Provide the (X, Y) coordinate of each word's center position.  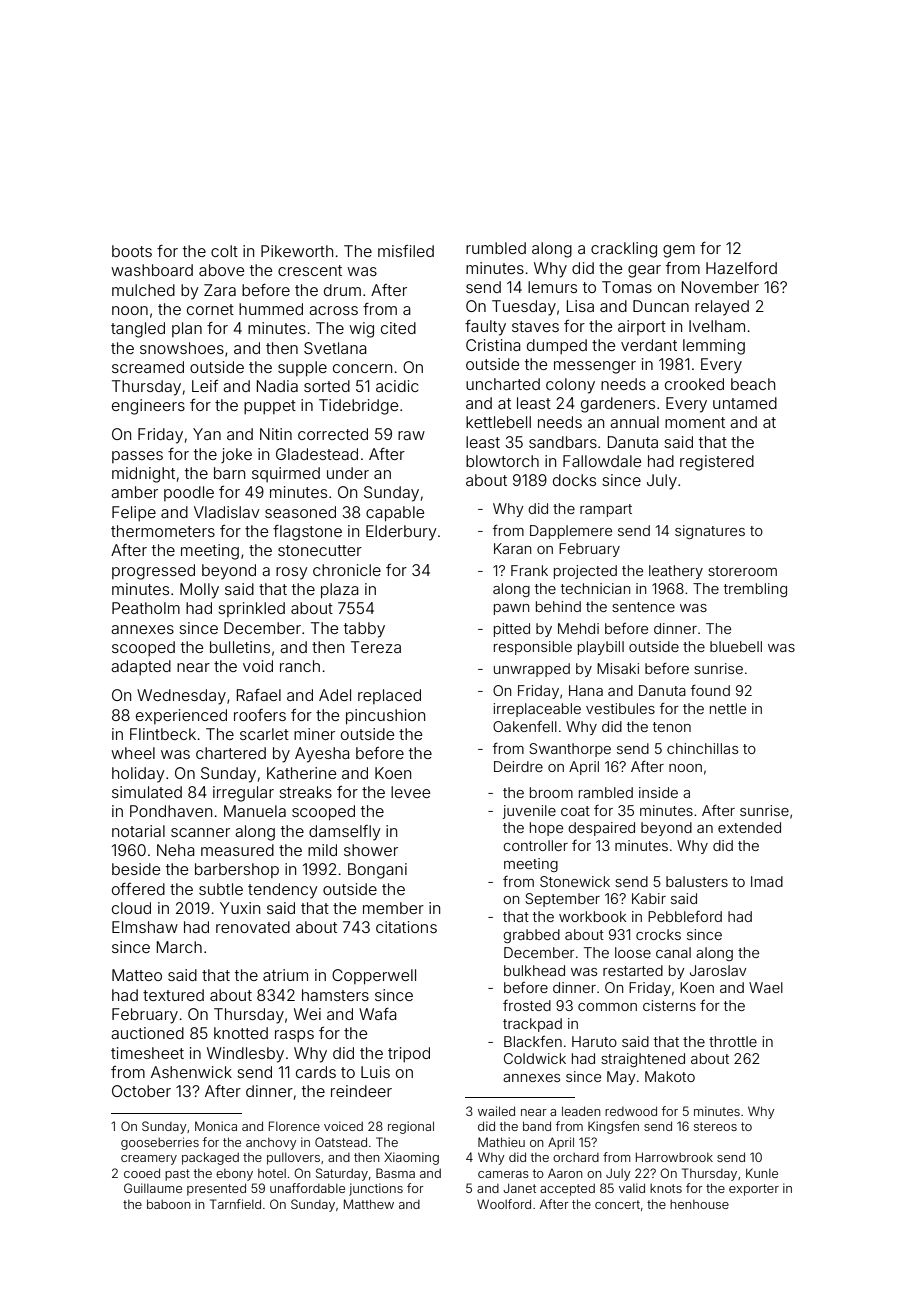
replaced (389, 696)
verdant (649, 345)
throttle (733, 1041)
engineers (148, 407)
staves (535, 326)
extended (749, 827)
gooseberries (160, 1143)
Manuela (255, 811)
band (537, 1126)
